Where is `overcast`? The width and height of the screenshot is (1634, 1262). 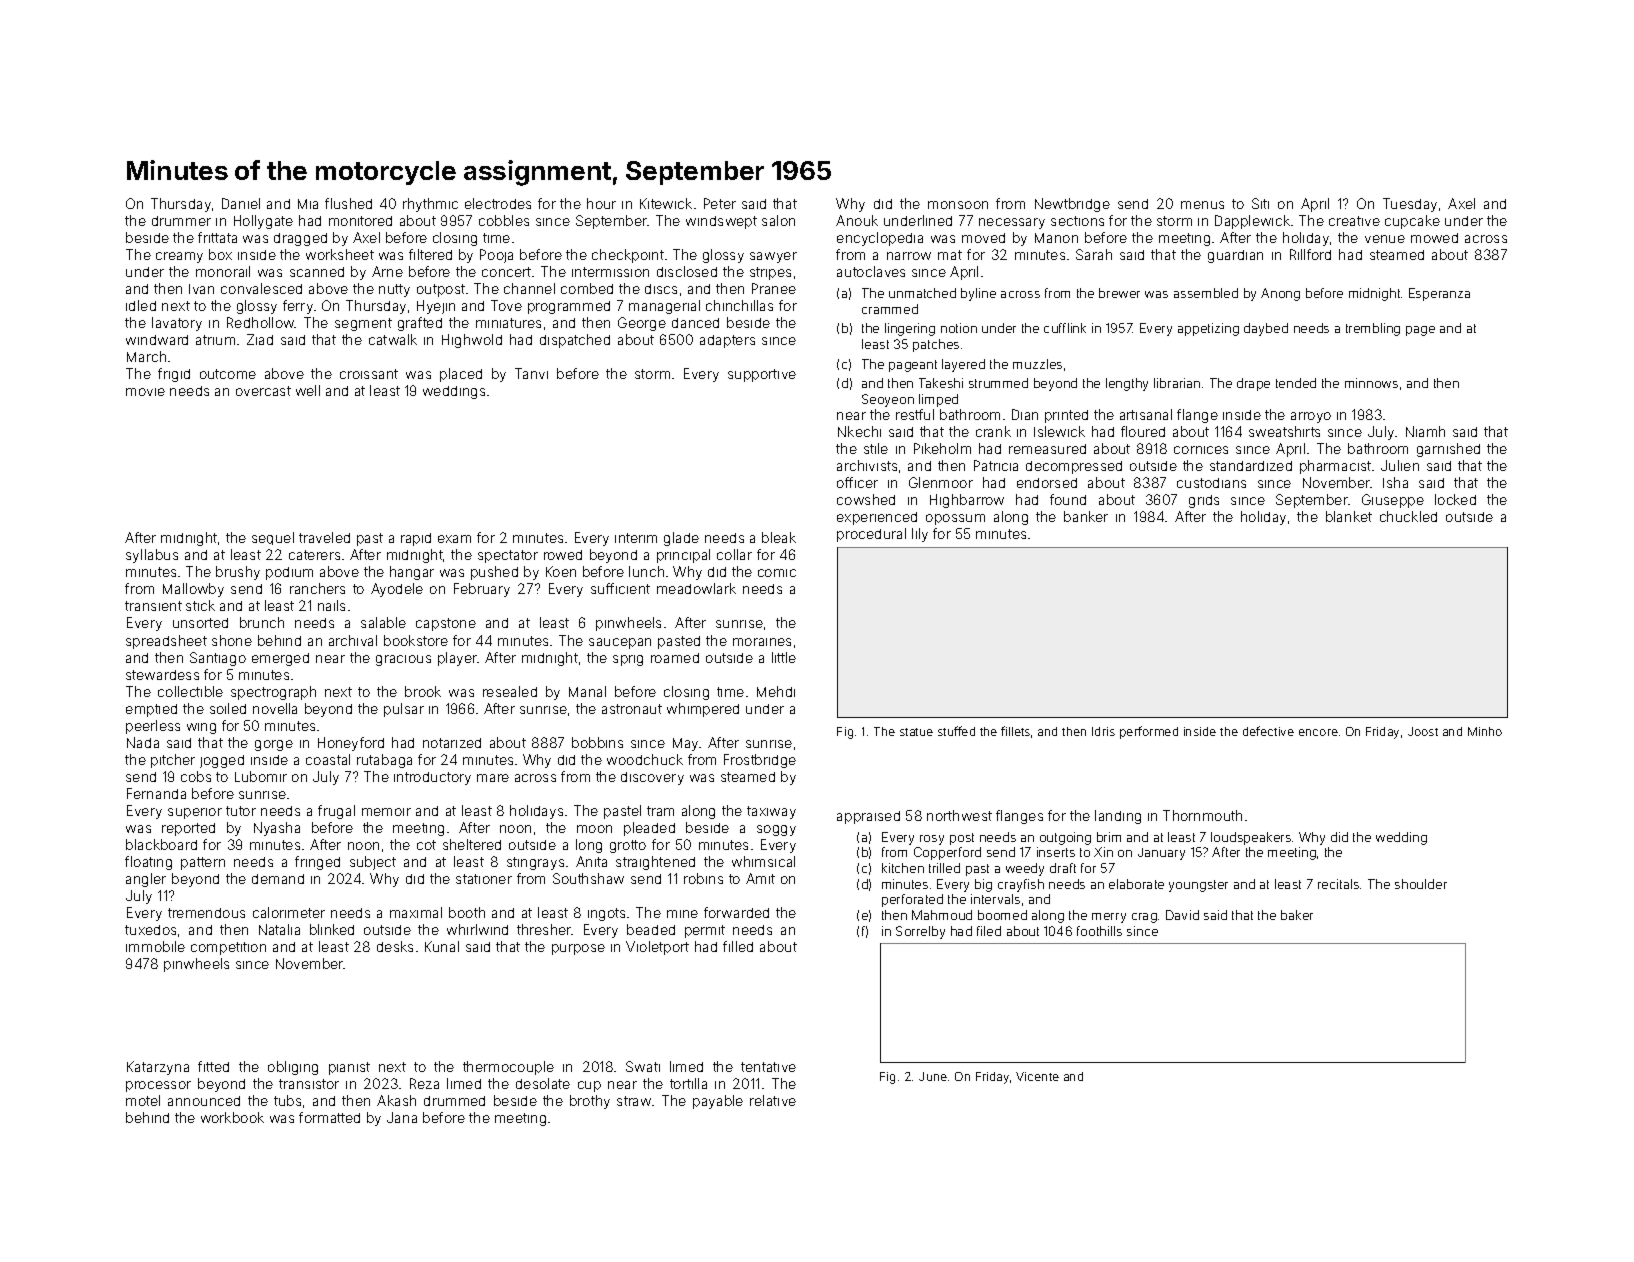
overcast is located at coordinates (263, 391).
